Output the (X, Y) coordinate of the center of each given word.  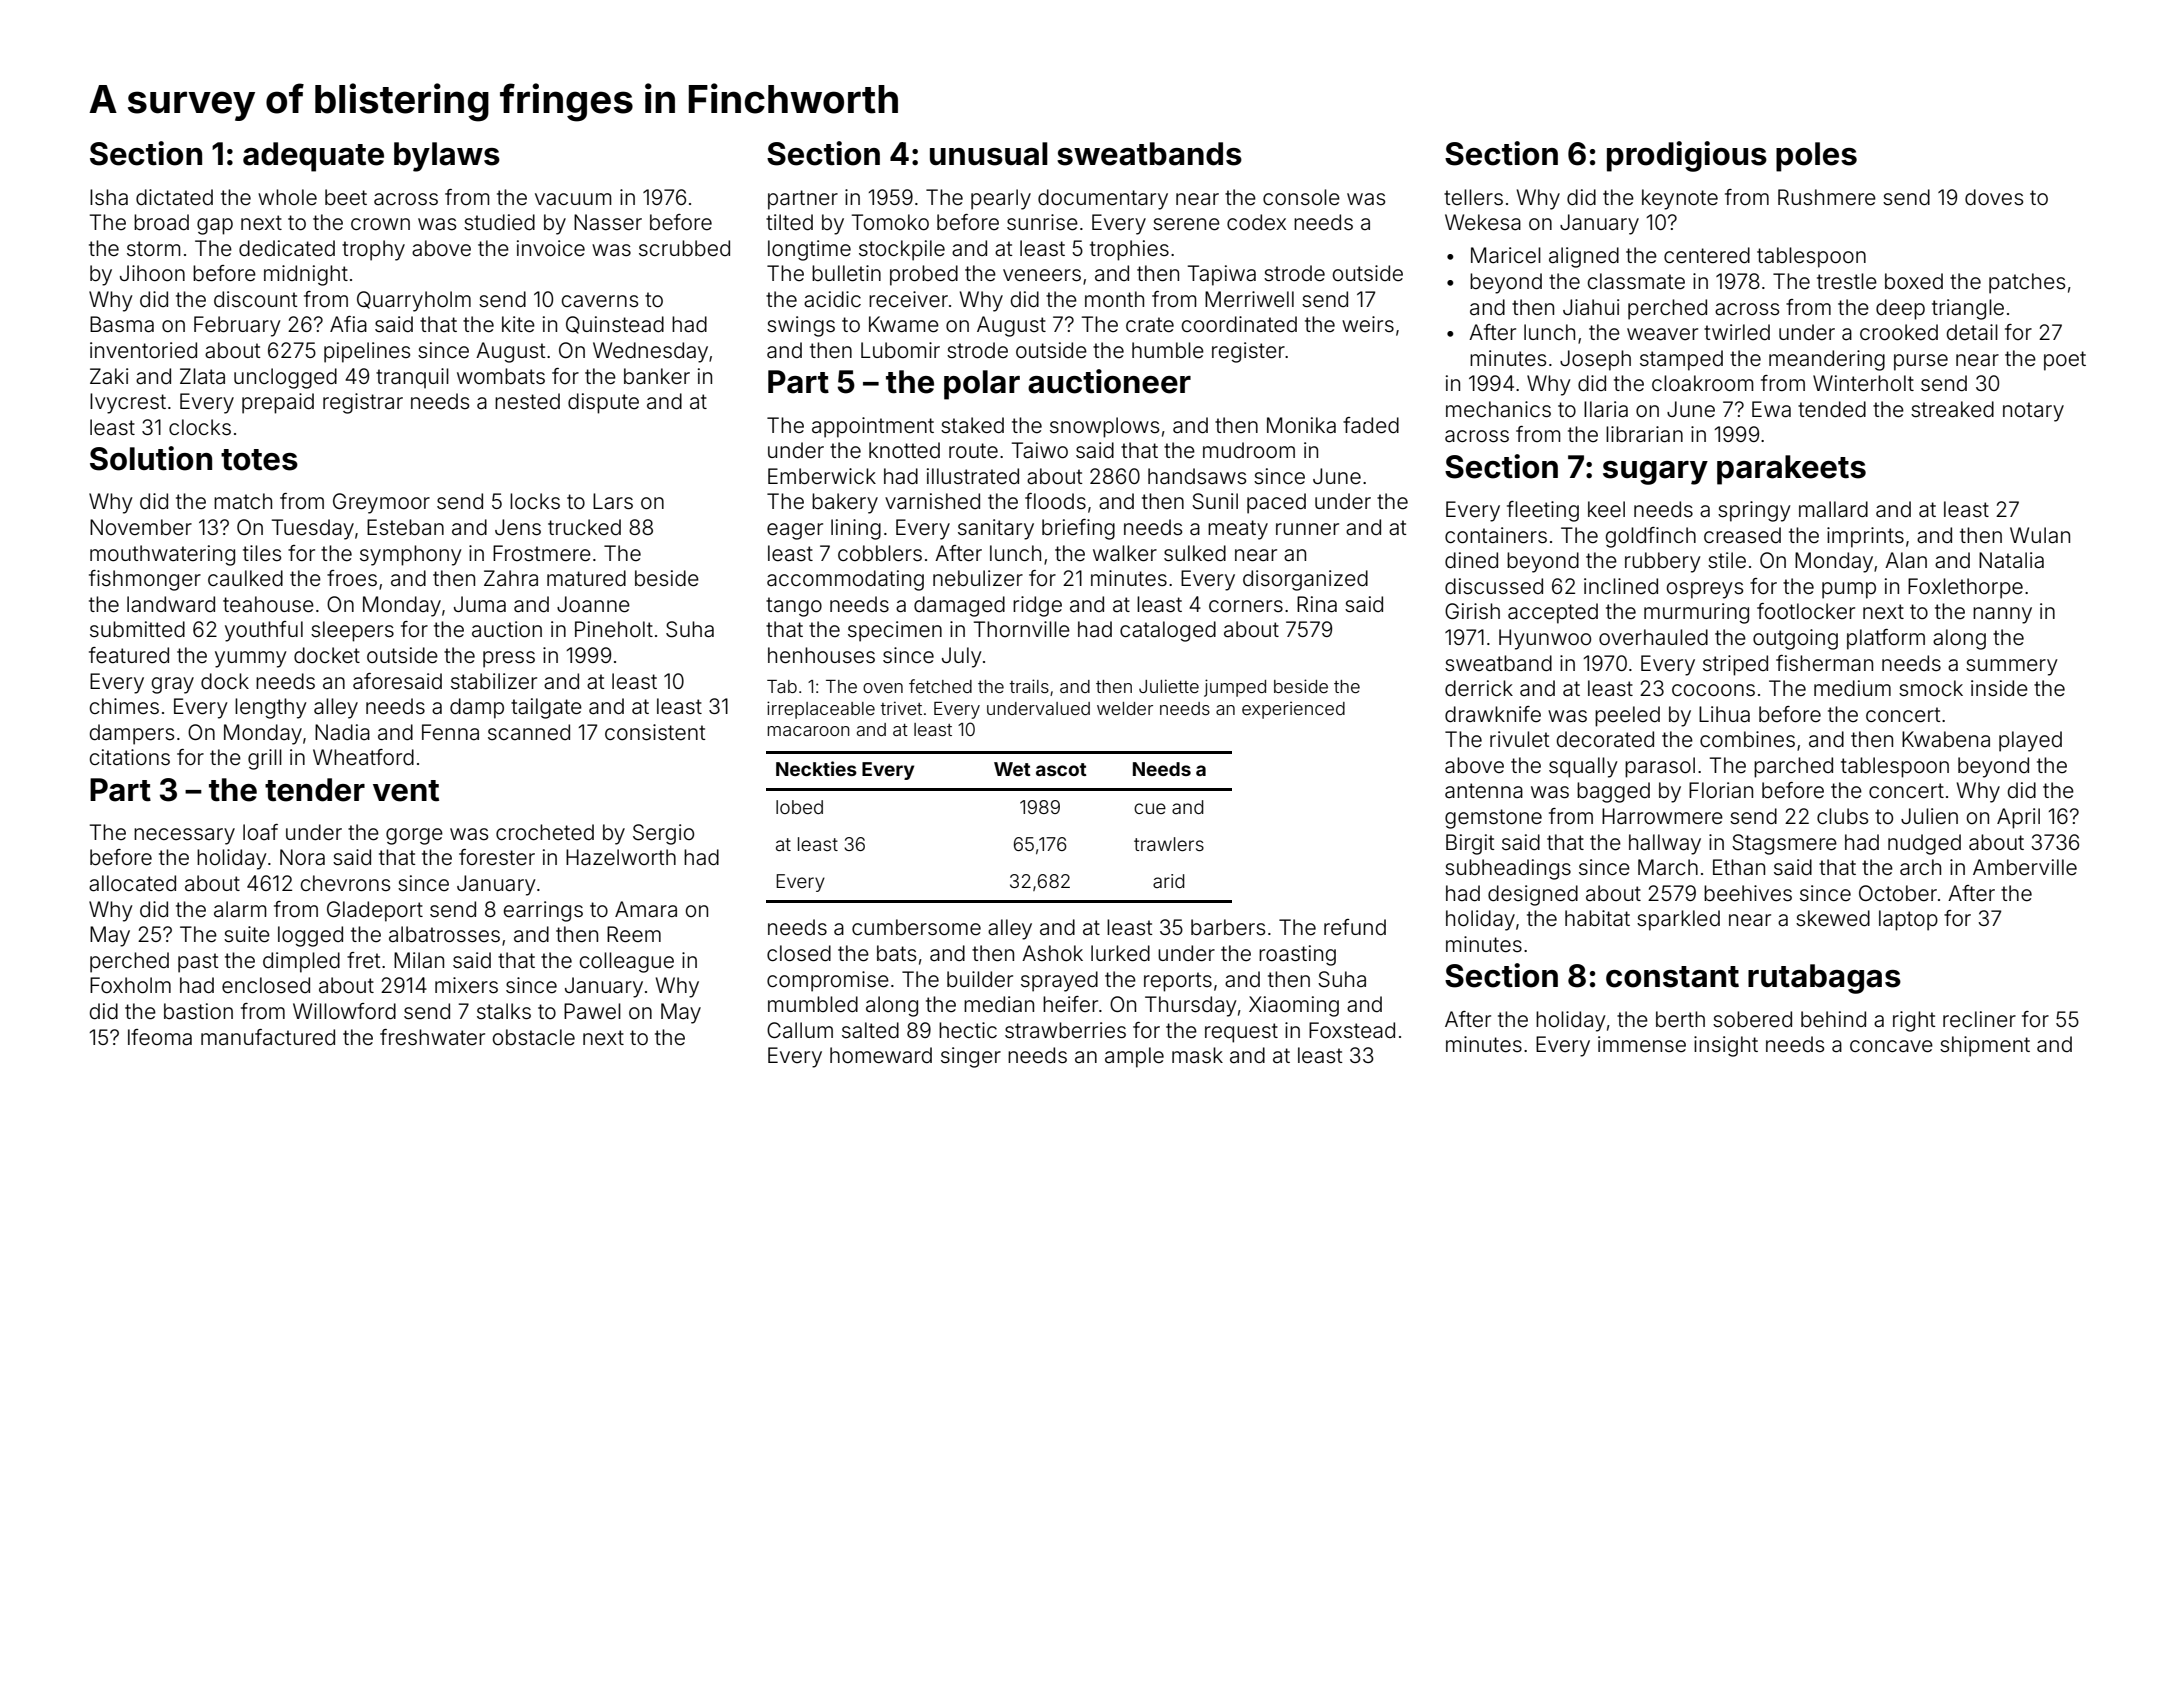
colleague (627, 962)
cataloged (1168, 631)
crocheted (545, 832)
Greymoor (381, 503)
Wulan (2040, 535)
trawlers (1169, 844)
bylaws (447, 157)
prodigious (1687, 156)
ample (1134, 1057)
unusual (989, 154)
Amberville (2025, 867)
